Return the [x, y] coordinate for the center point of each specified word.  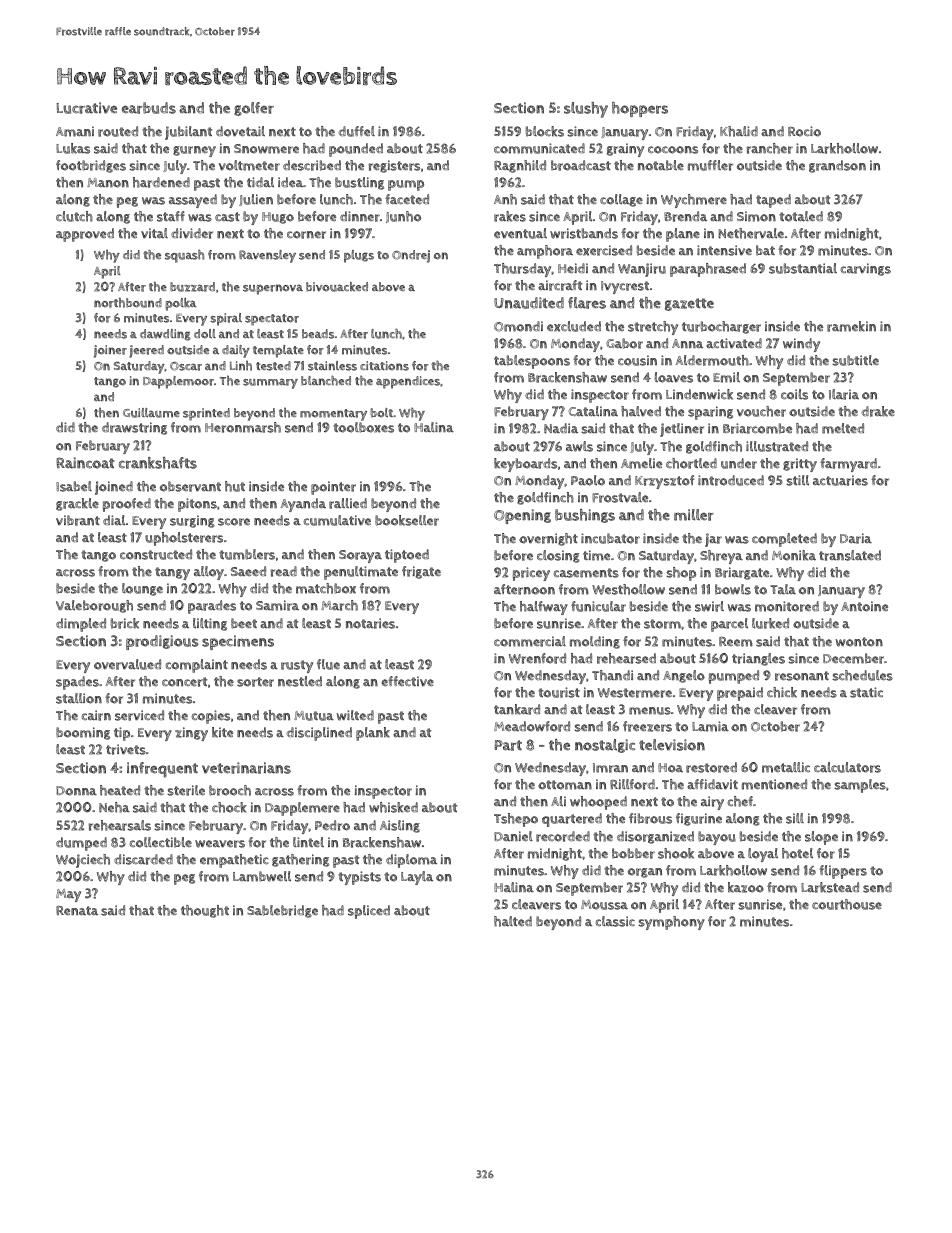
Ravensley [267, 256]
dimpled [81, 625]
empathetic [234, 861]
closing [558, 556]
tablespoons [532, 362]
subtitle [855, 360]
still [797, 480]
